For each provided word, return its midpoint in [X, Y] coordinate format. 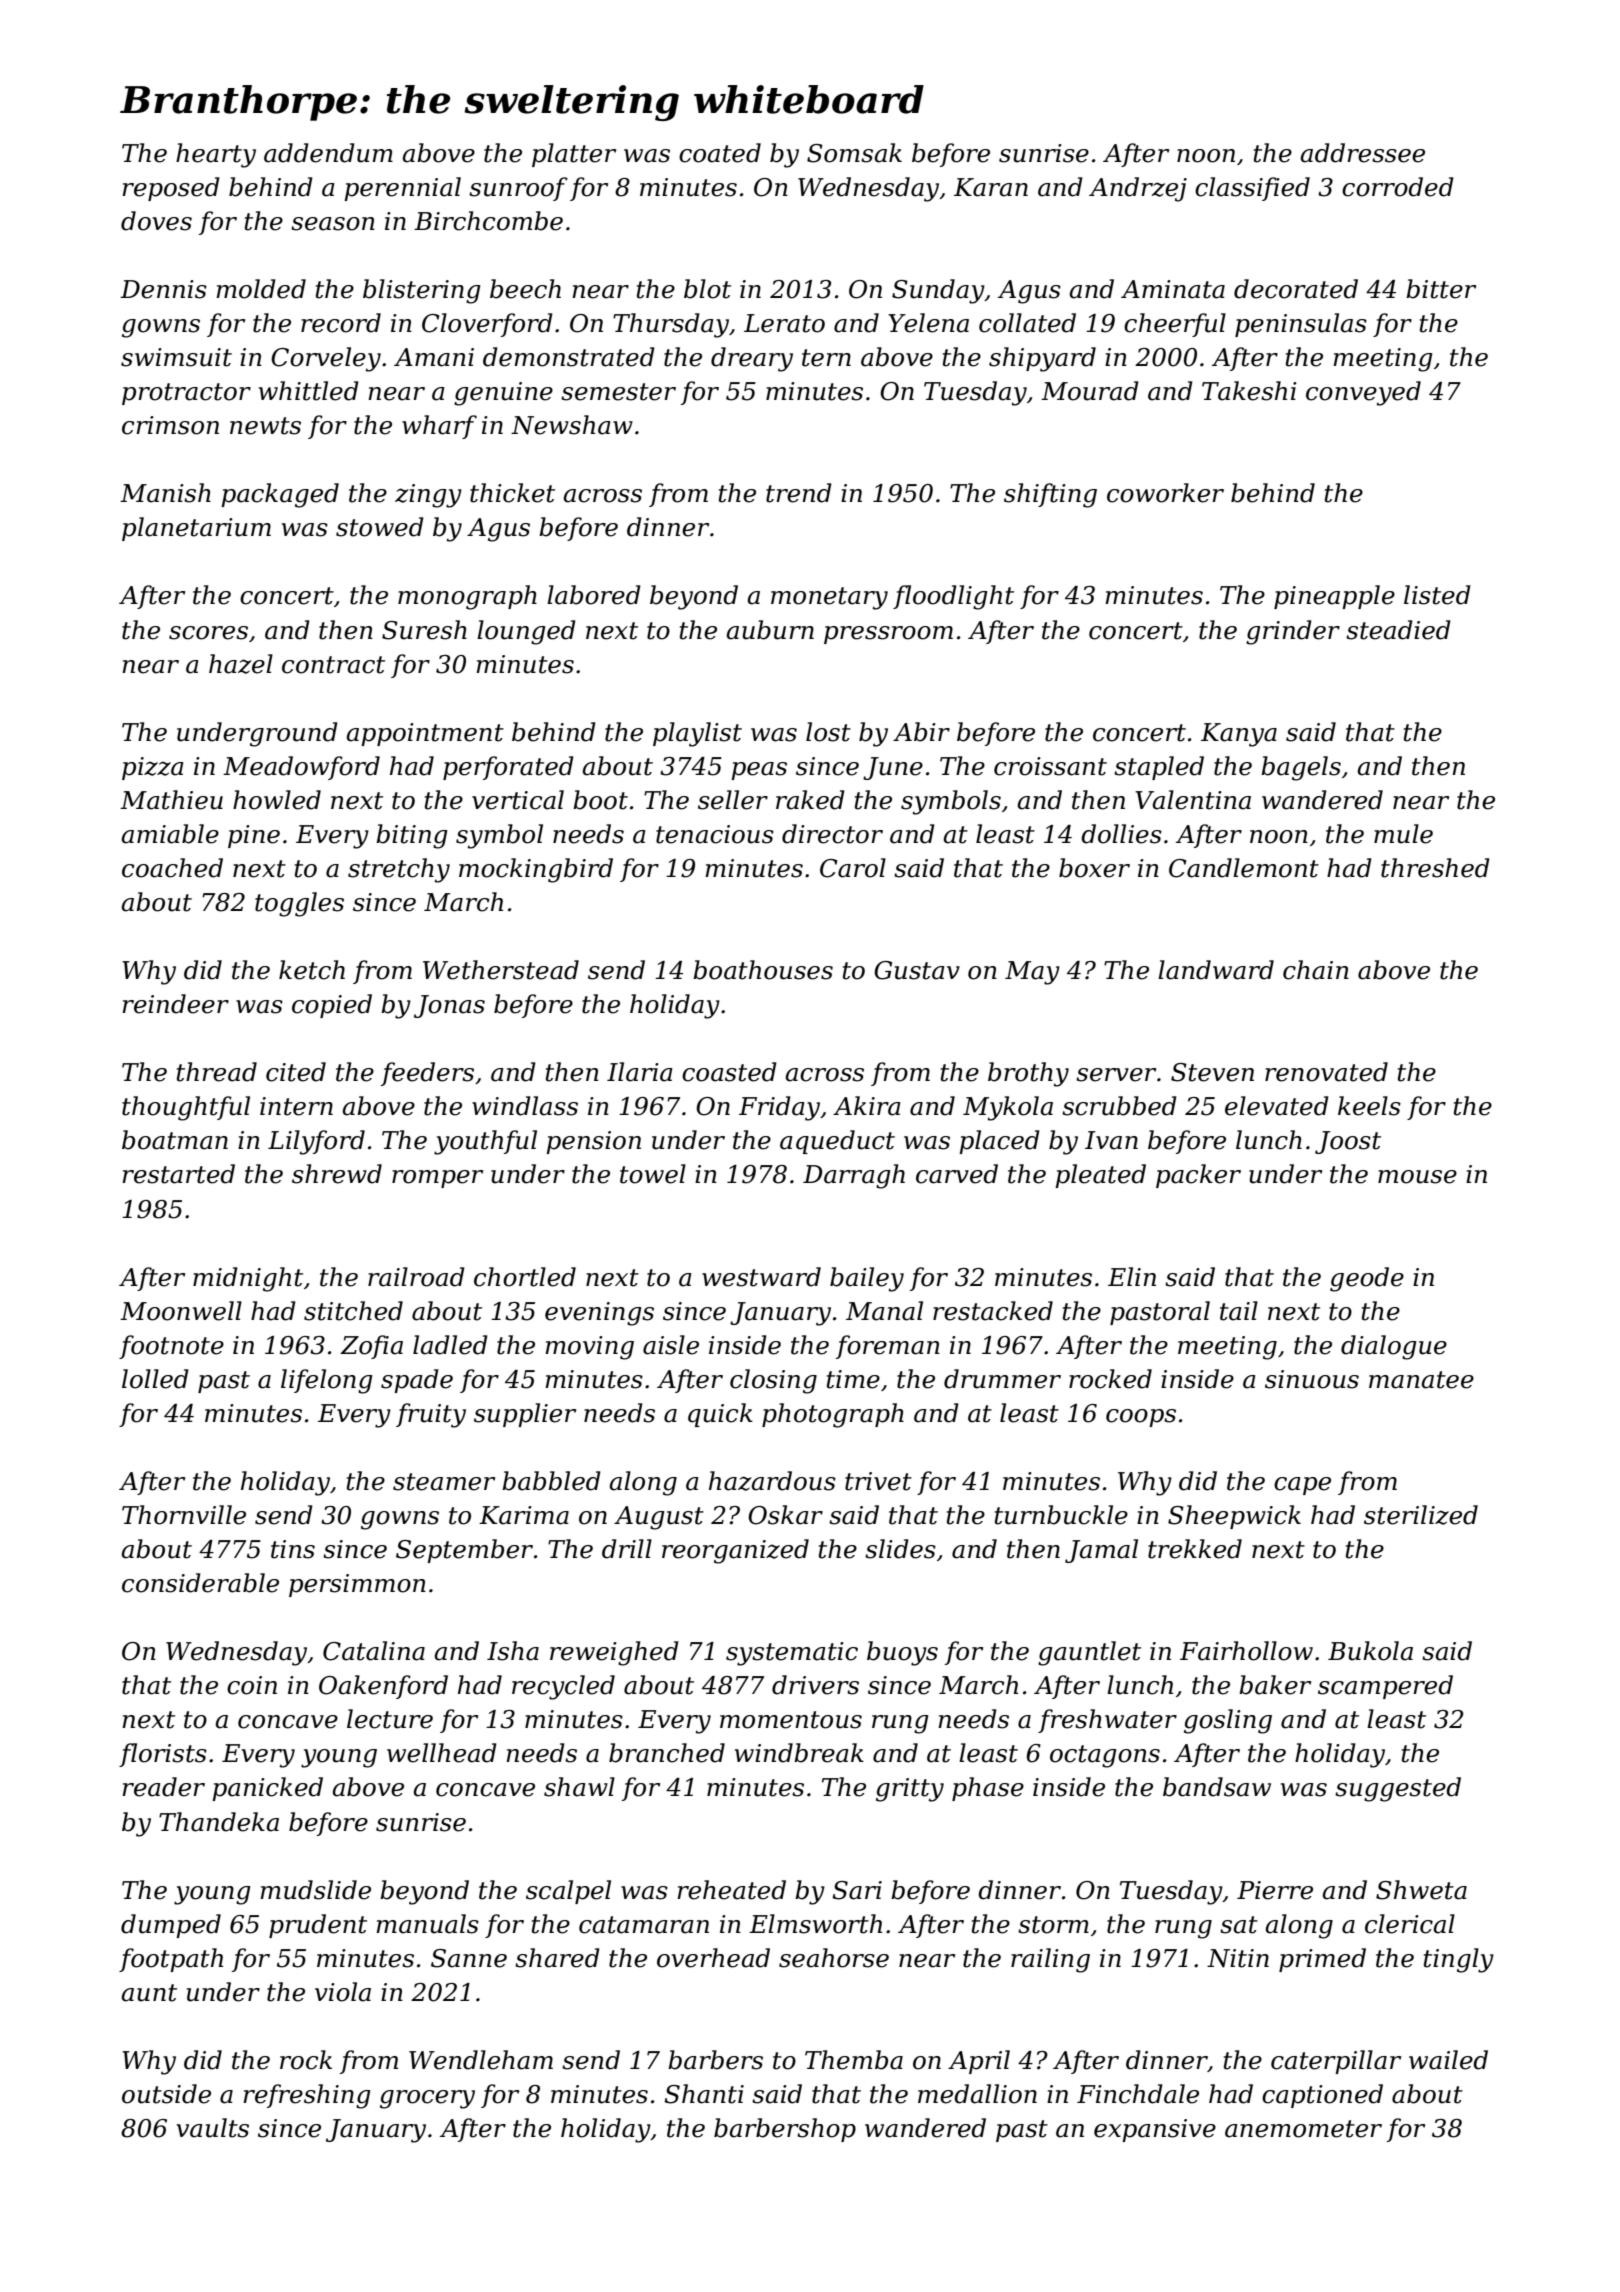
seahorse [834, 1958]
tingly [1459, 1960]
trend [799, 493]
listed [1437, 595]
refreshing [307, 2096]
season [333, 224]
